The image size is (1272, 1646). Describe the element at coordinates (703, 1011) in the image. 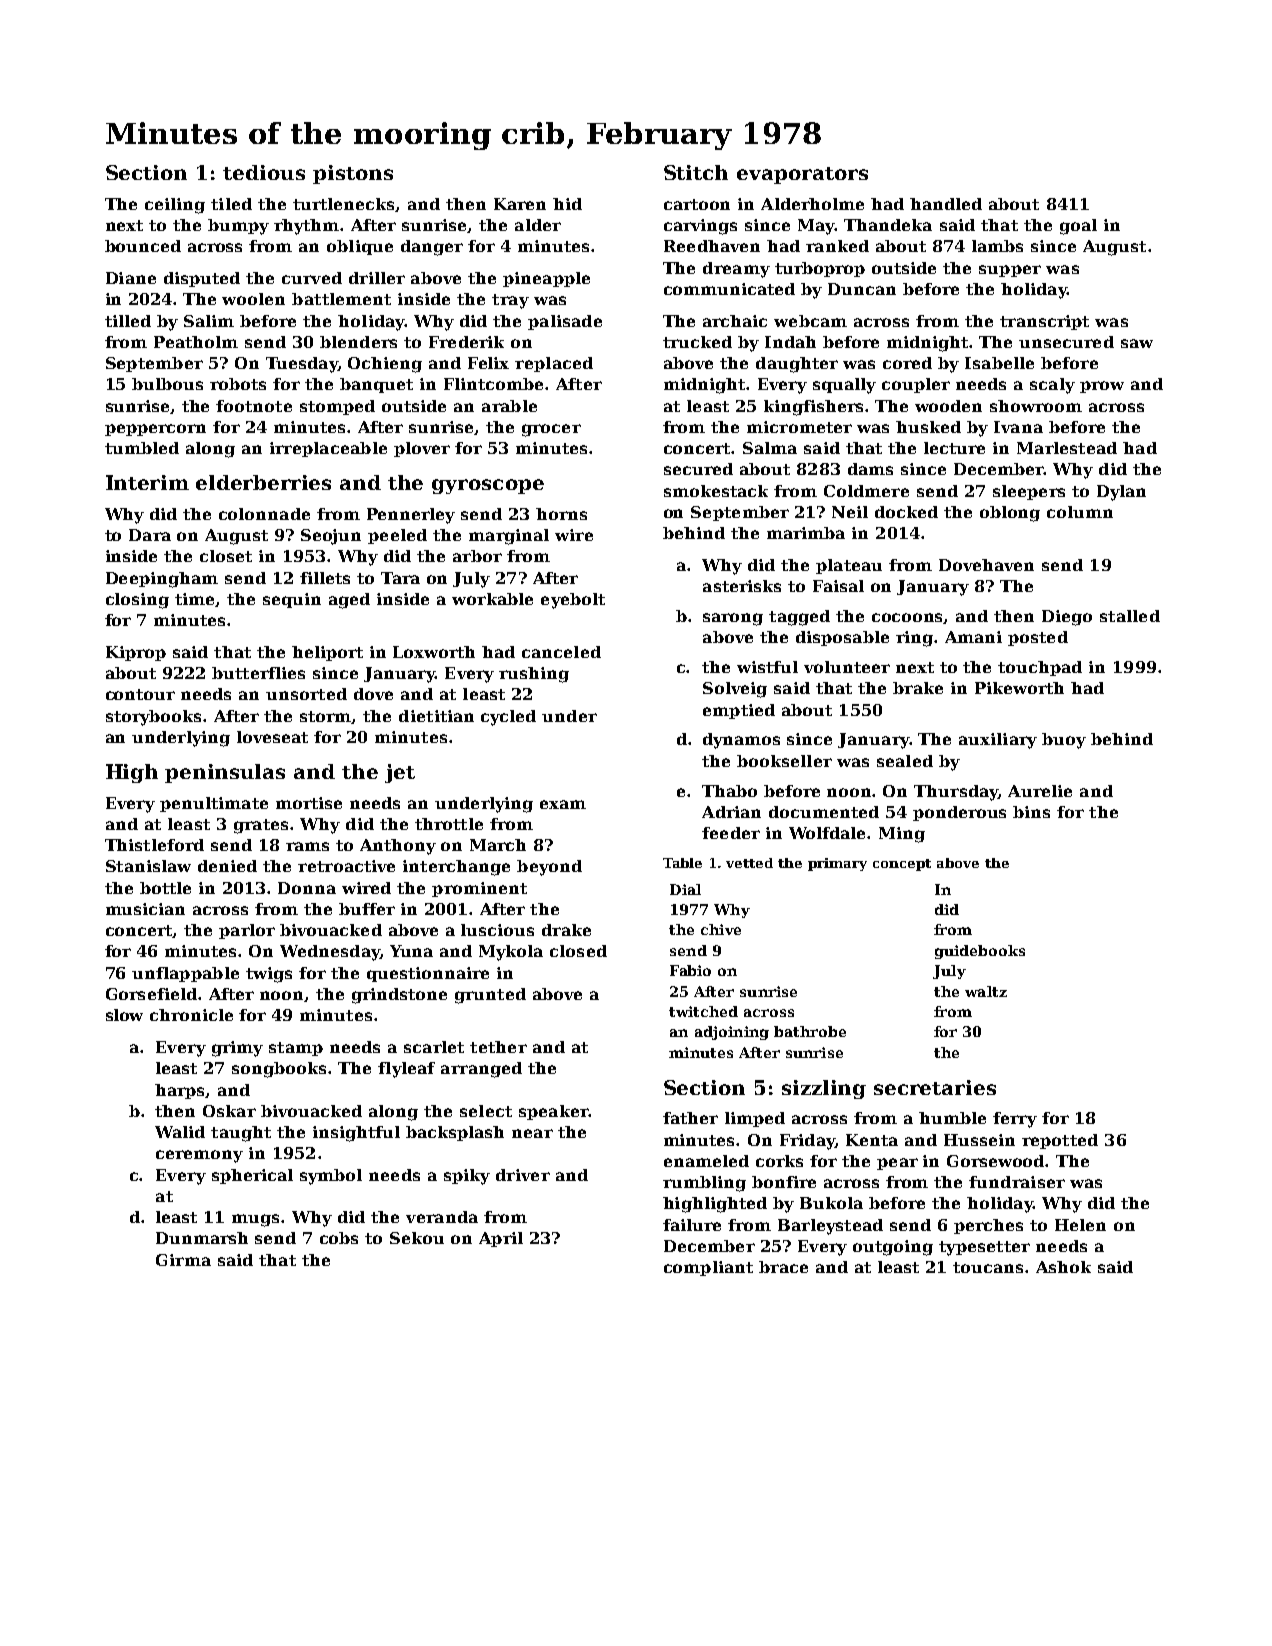

I see `twitched` at that location.
